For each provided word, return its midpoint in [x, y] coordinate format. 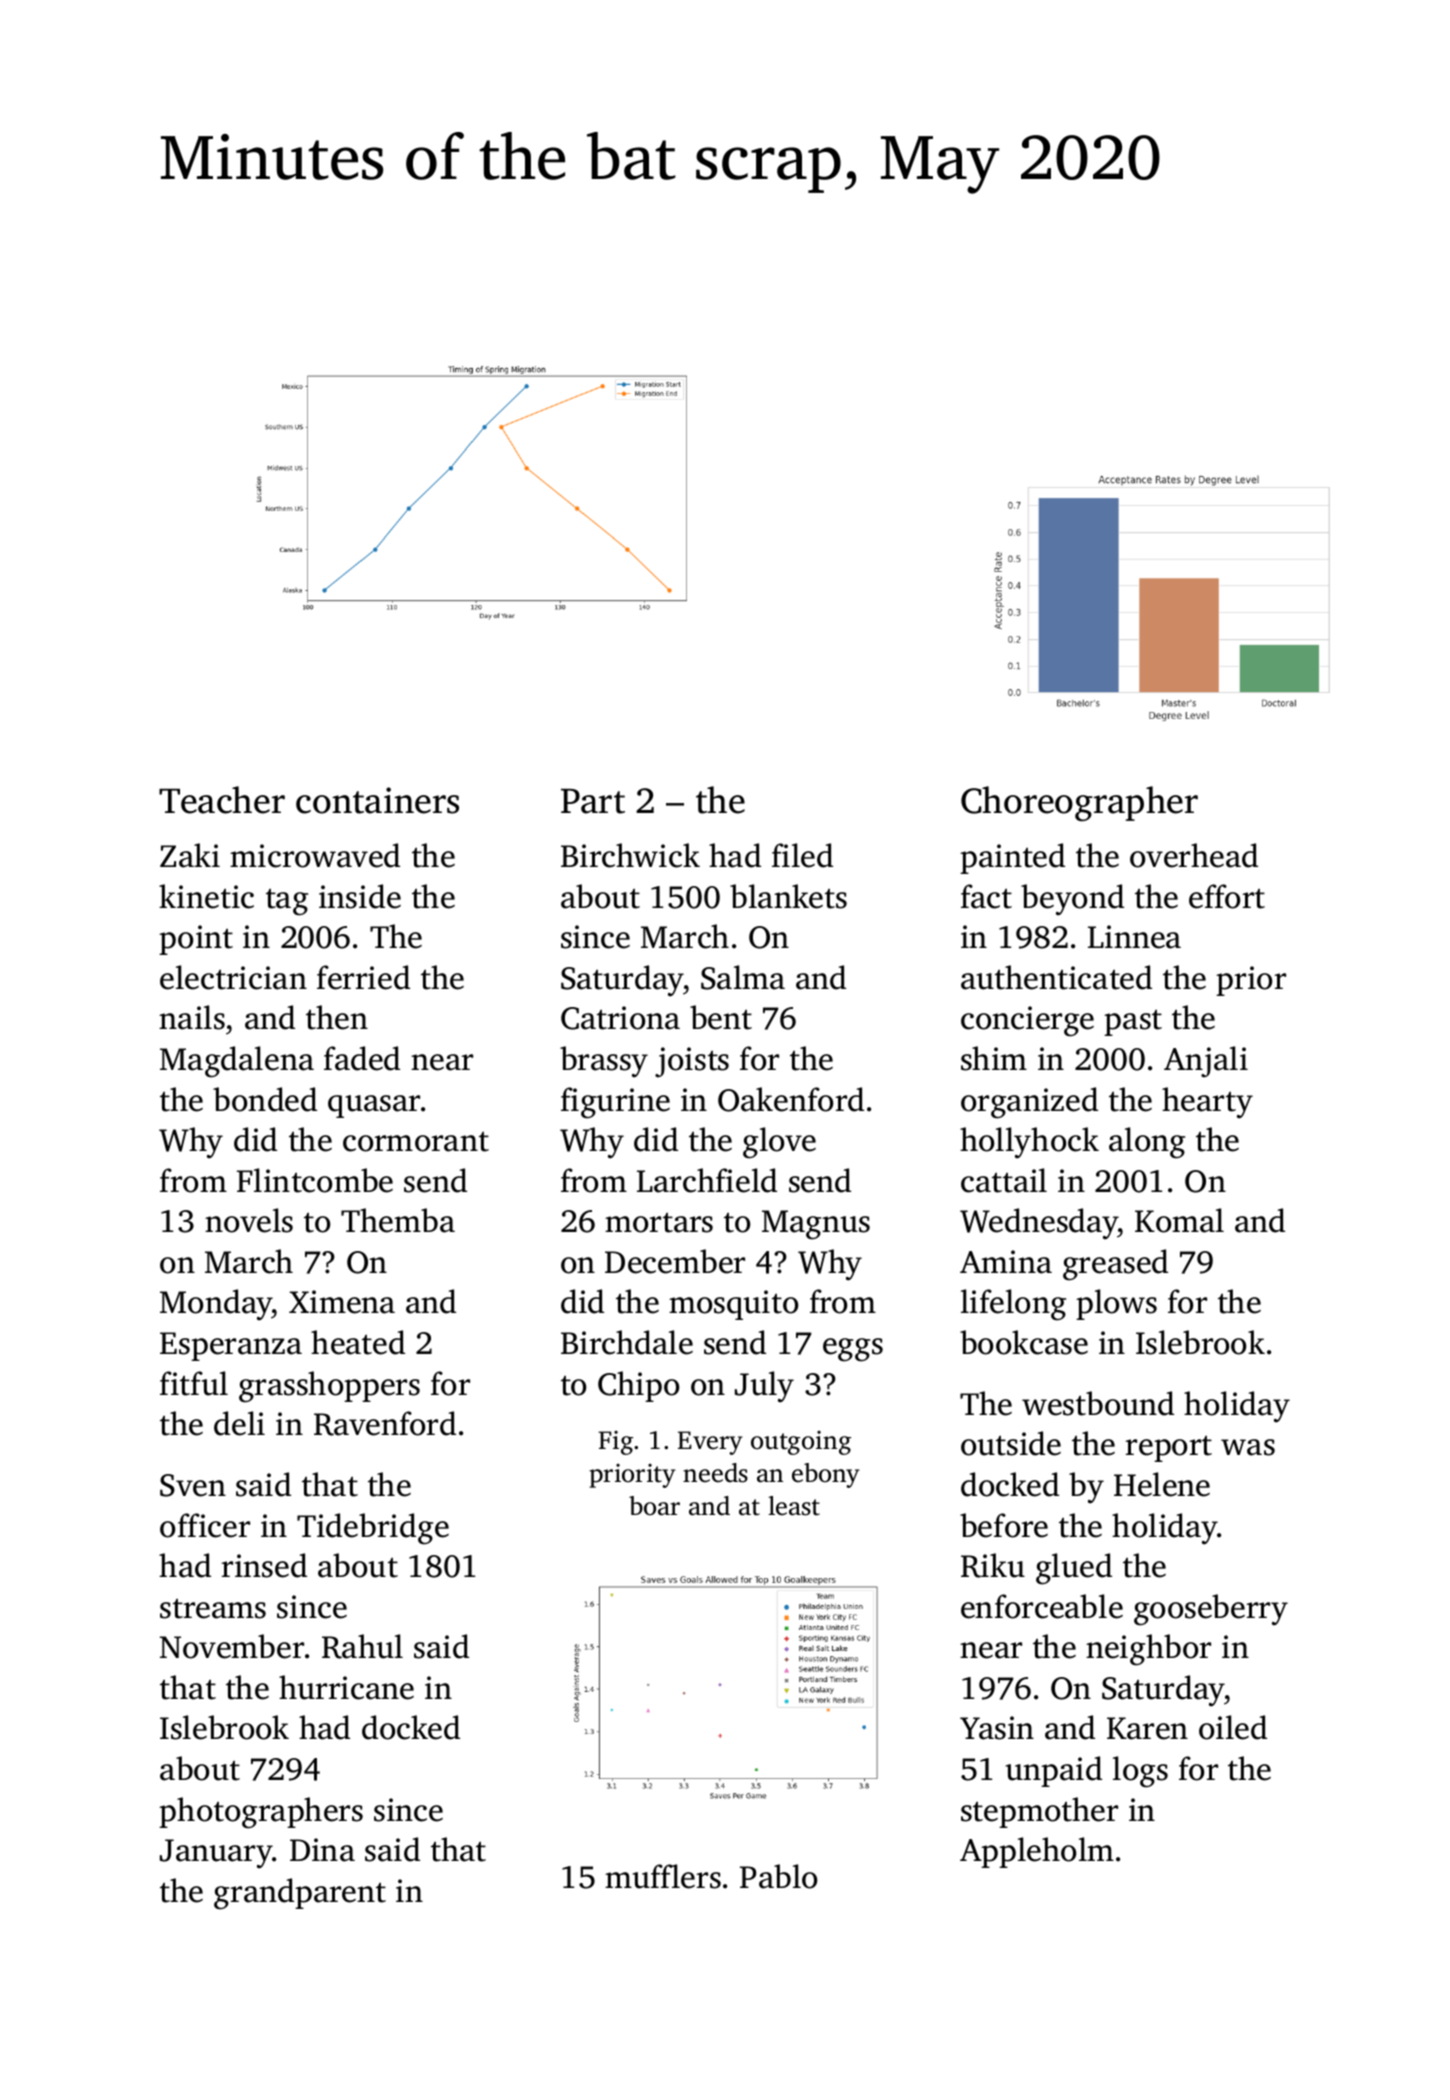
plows [1116, 1304]
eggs [853, 1350]
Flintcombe [315, 1180]
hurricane [346, 1687]
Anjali [1206, 1062]
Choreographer [1079, 803]
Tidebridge [373, 1529]
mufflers [663, 1876]
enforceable [1042, 1606]
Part [593, 801]
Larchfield [707, 1180]
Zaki [190, 855]
